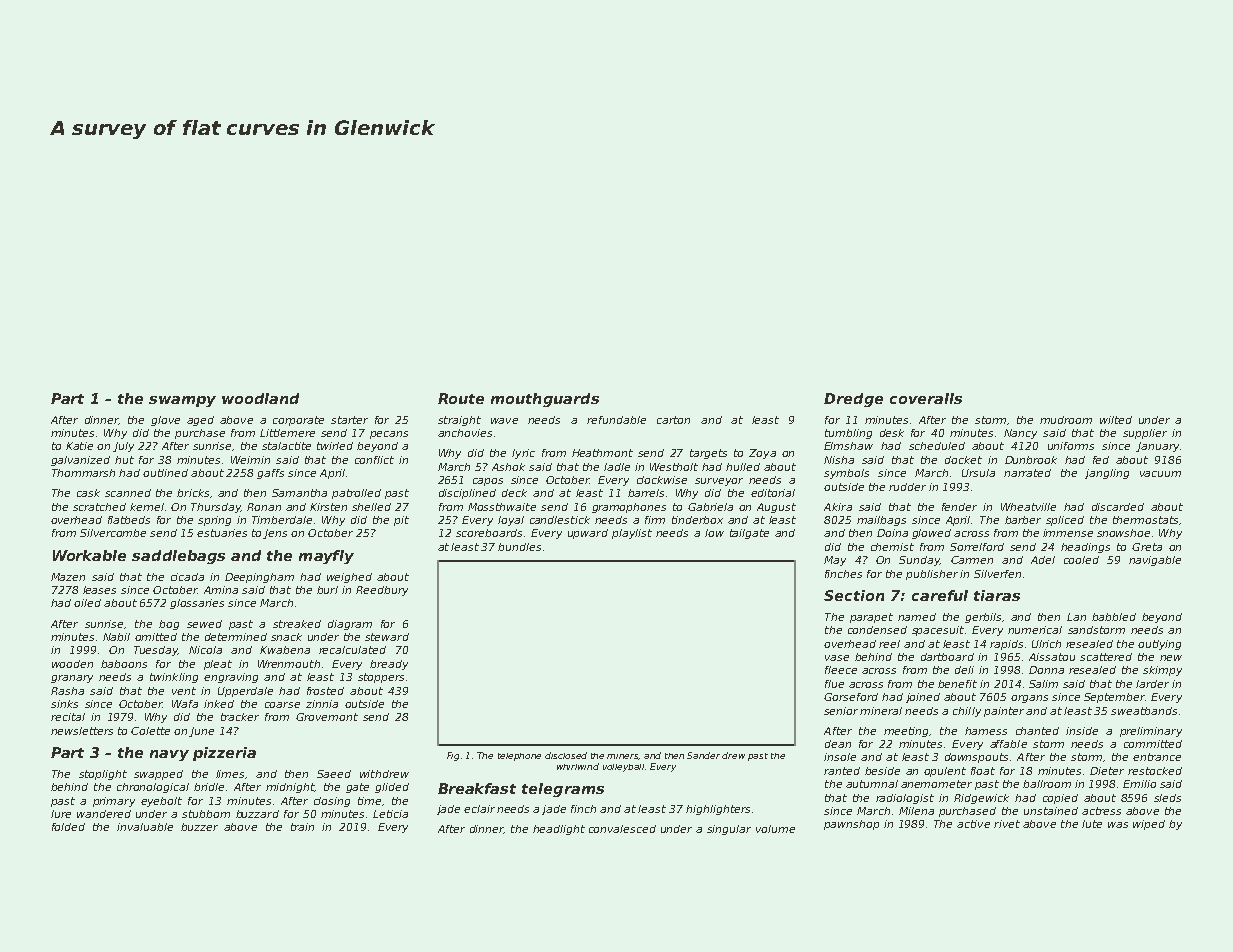 The width and height of the image is (1233, 952). Describe the element at coordinates (854, 595) in the image. I see `Section` at that location.
